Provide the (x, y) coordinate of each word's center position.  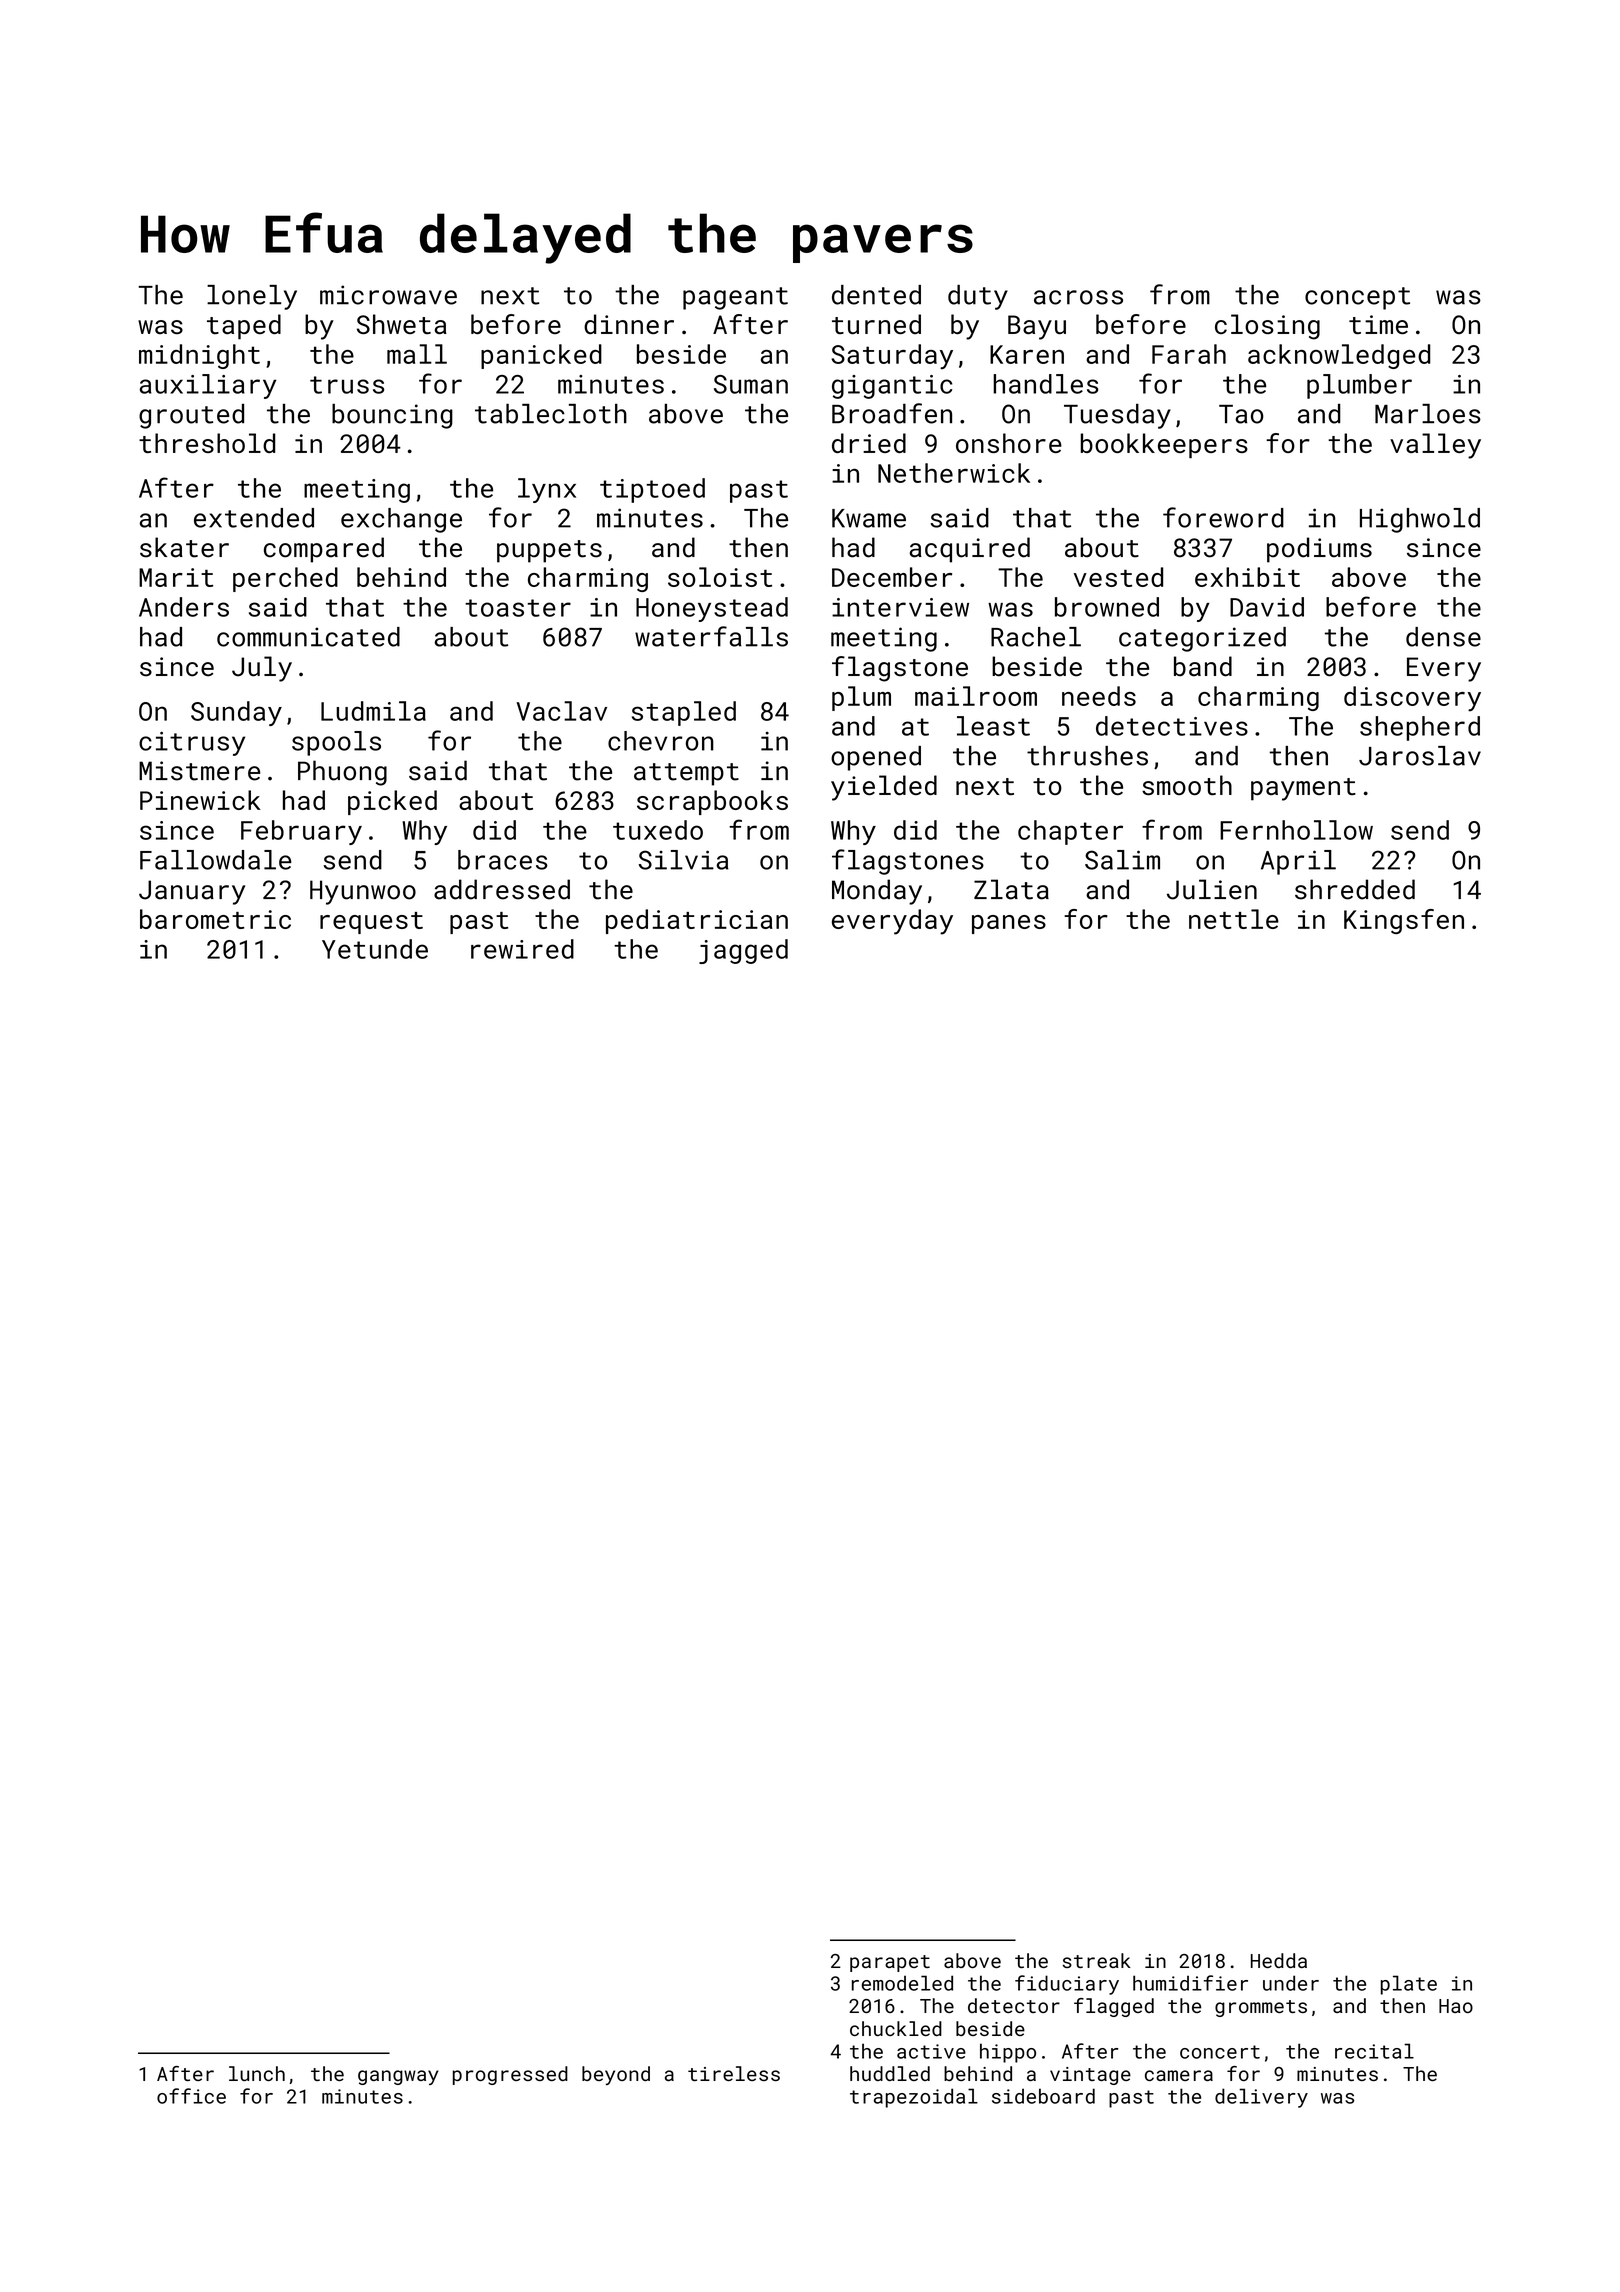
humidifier (1190, 1983)
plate (1409, 1985)
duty (978, 297)
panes (1009, 924)
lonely (252, 297)
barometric (215, 919)
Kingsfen (1404, 921)
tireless (734, 2073)
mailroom (976, 696)
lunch (257, 2073)
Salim (1122, 860)
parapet (890, 1963)
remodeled (902, 1983)
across (1078, 297)
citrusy (192, 743)
